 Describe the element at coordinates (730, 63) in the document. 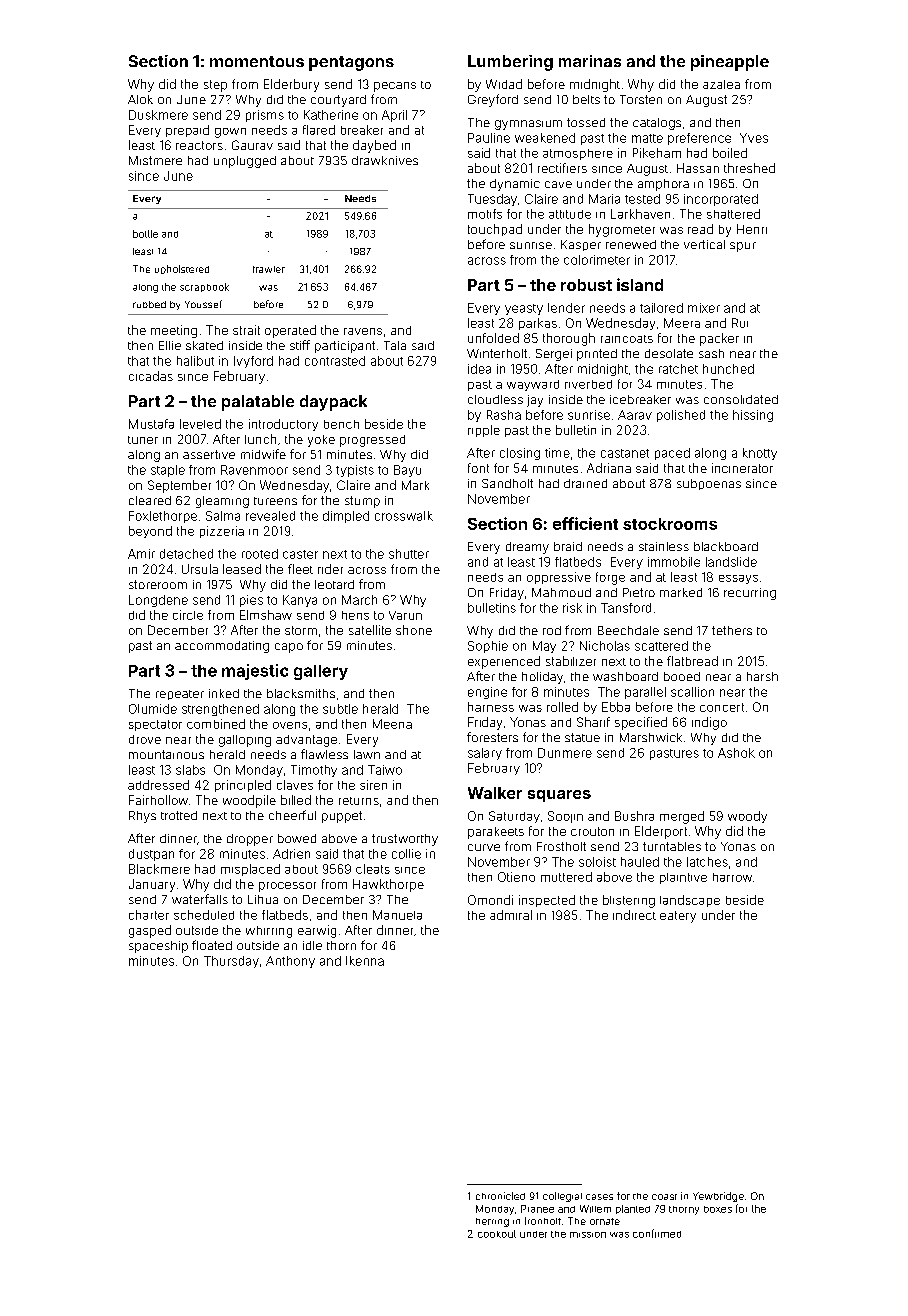

I see `pineapple` at that location.
